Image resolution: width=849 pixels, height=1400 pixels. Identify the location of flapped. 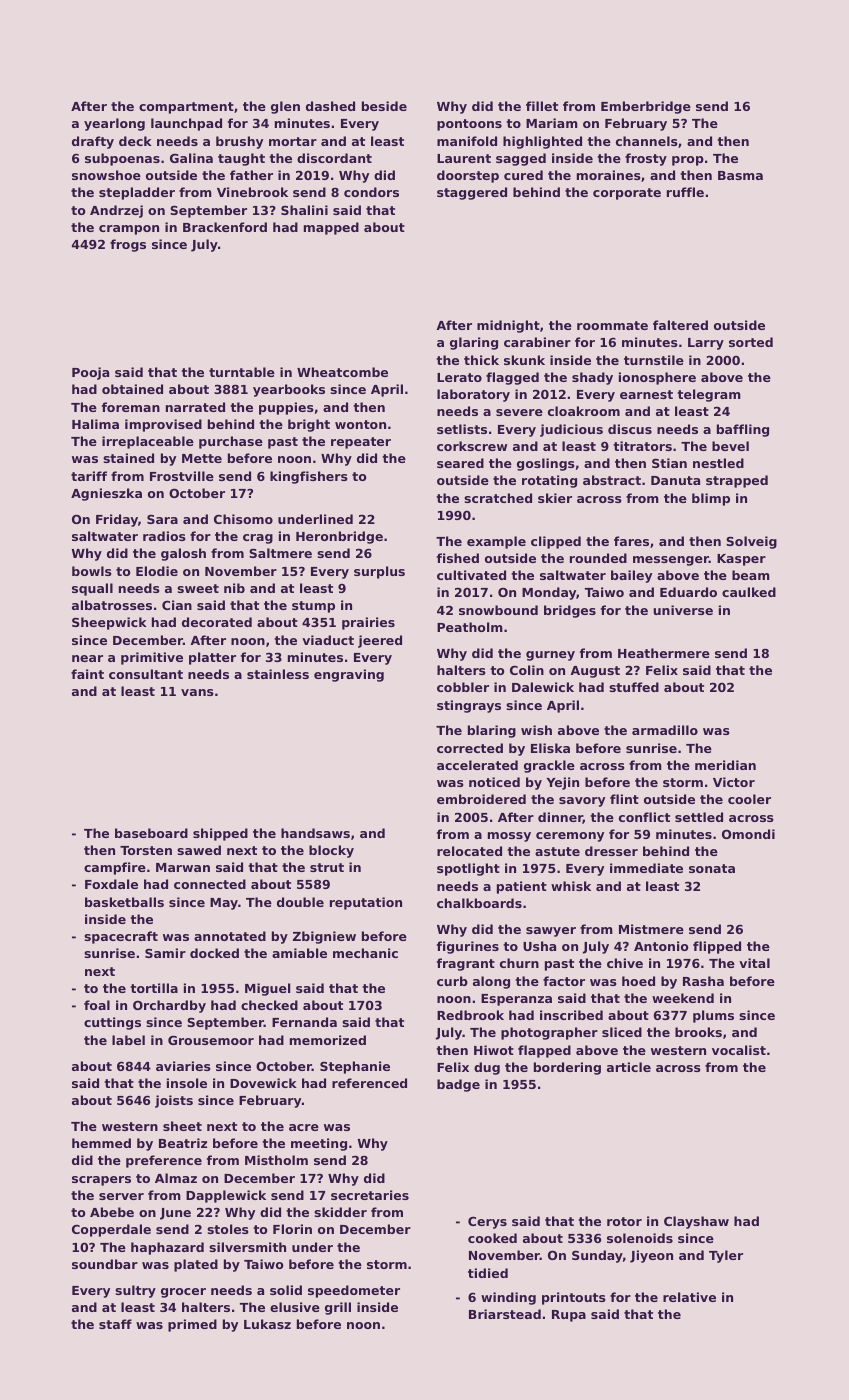
(544, 1051).
